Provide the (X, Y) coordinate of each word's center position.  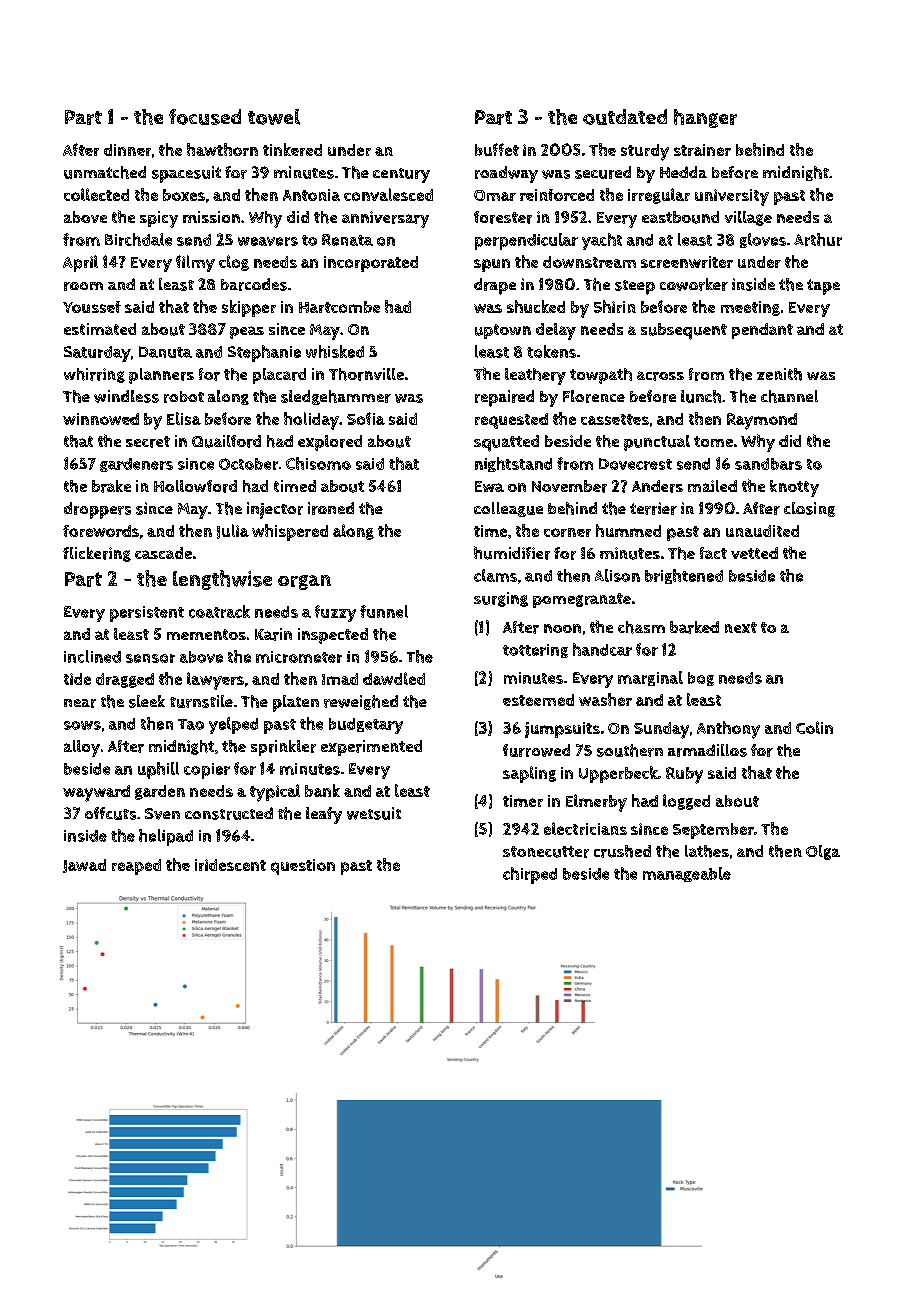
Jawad (84, 866)
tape (823, 287)
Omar (495, 195)
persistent (147, 614)
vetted (754, 553)
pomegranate (582, 600)
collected (96, 194)
